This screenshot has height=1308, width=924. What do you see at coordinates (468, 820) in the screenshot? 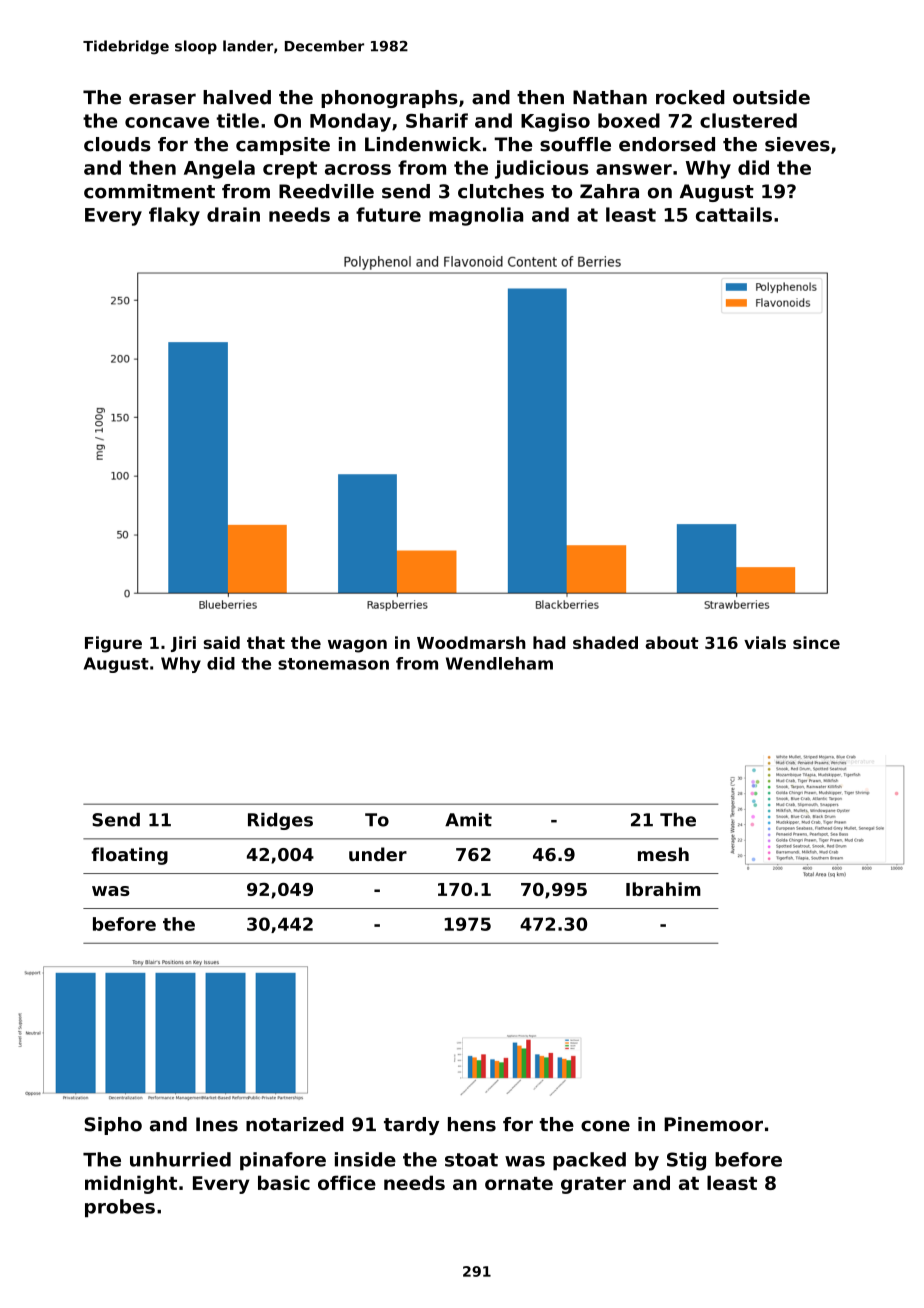
I see `Amit` at bounding box center [468, 820].
